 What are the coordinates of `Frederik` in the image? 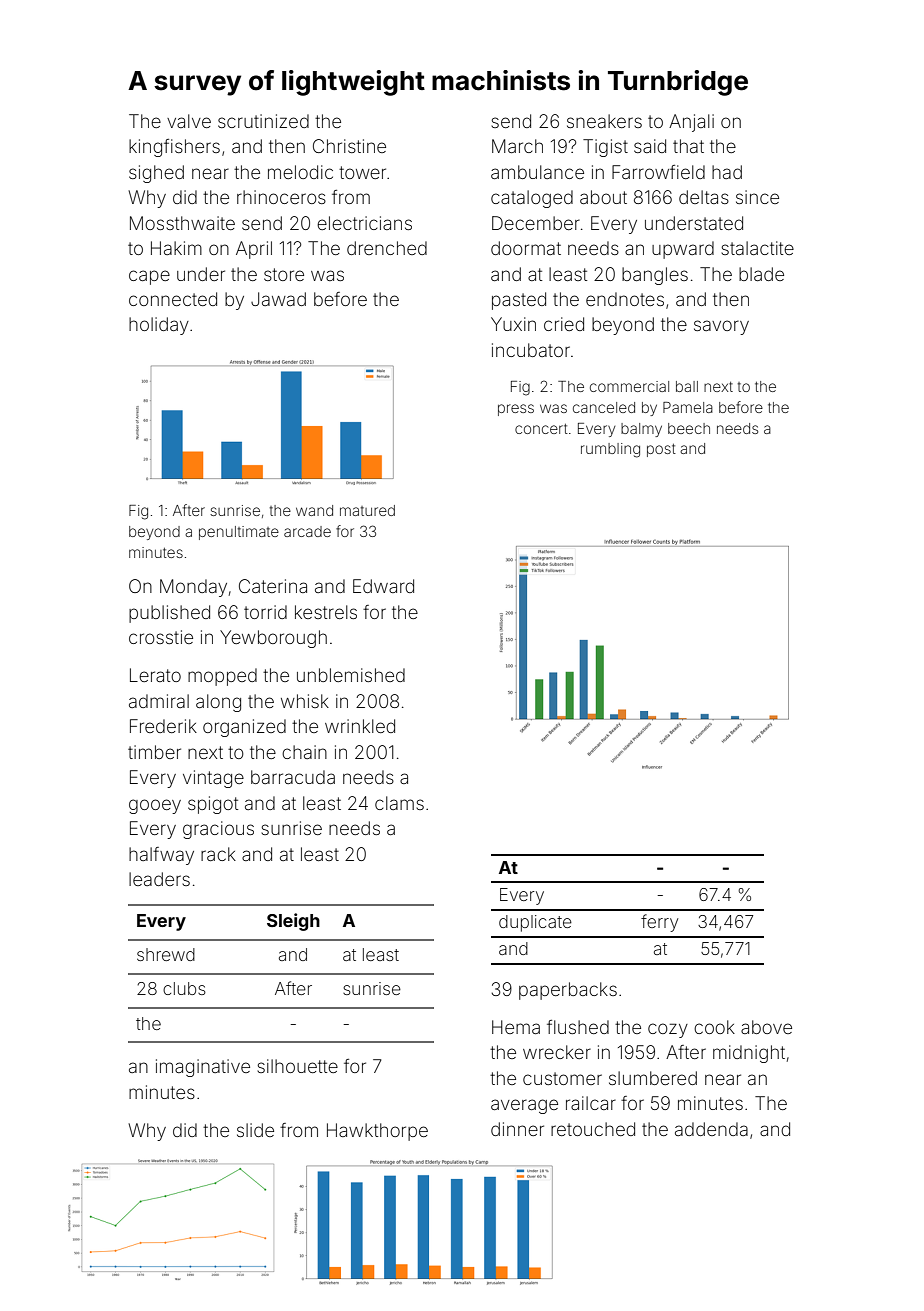 It's located at (163, 726).
